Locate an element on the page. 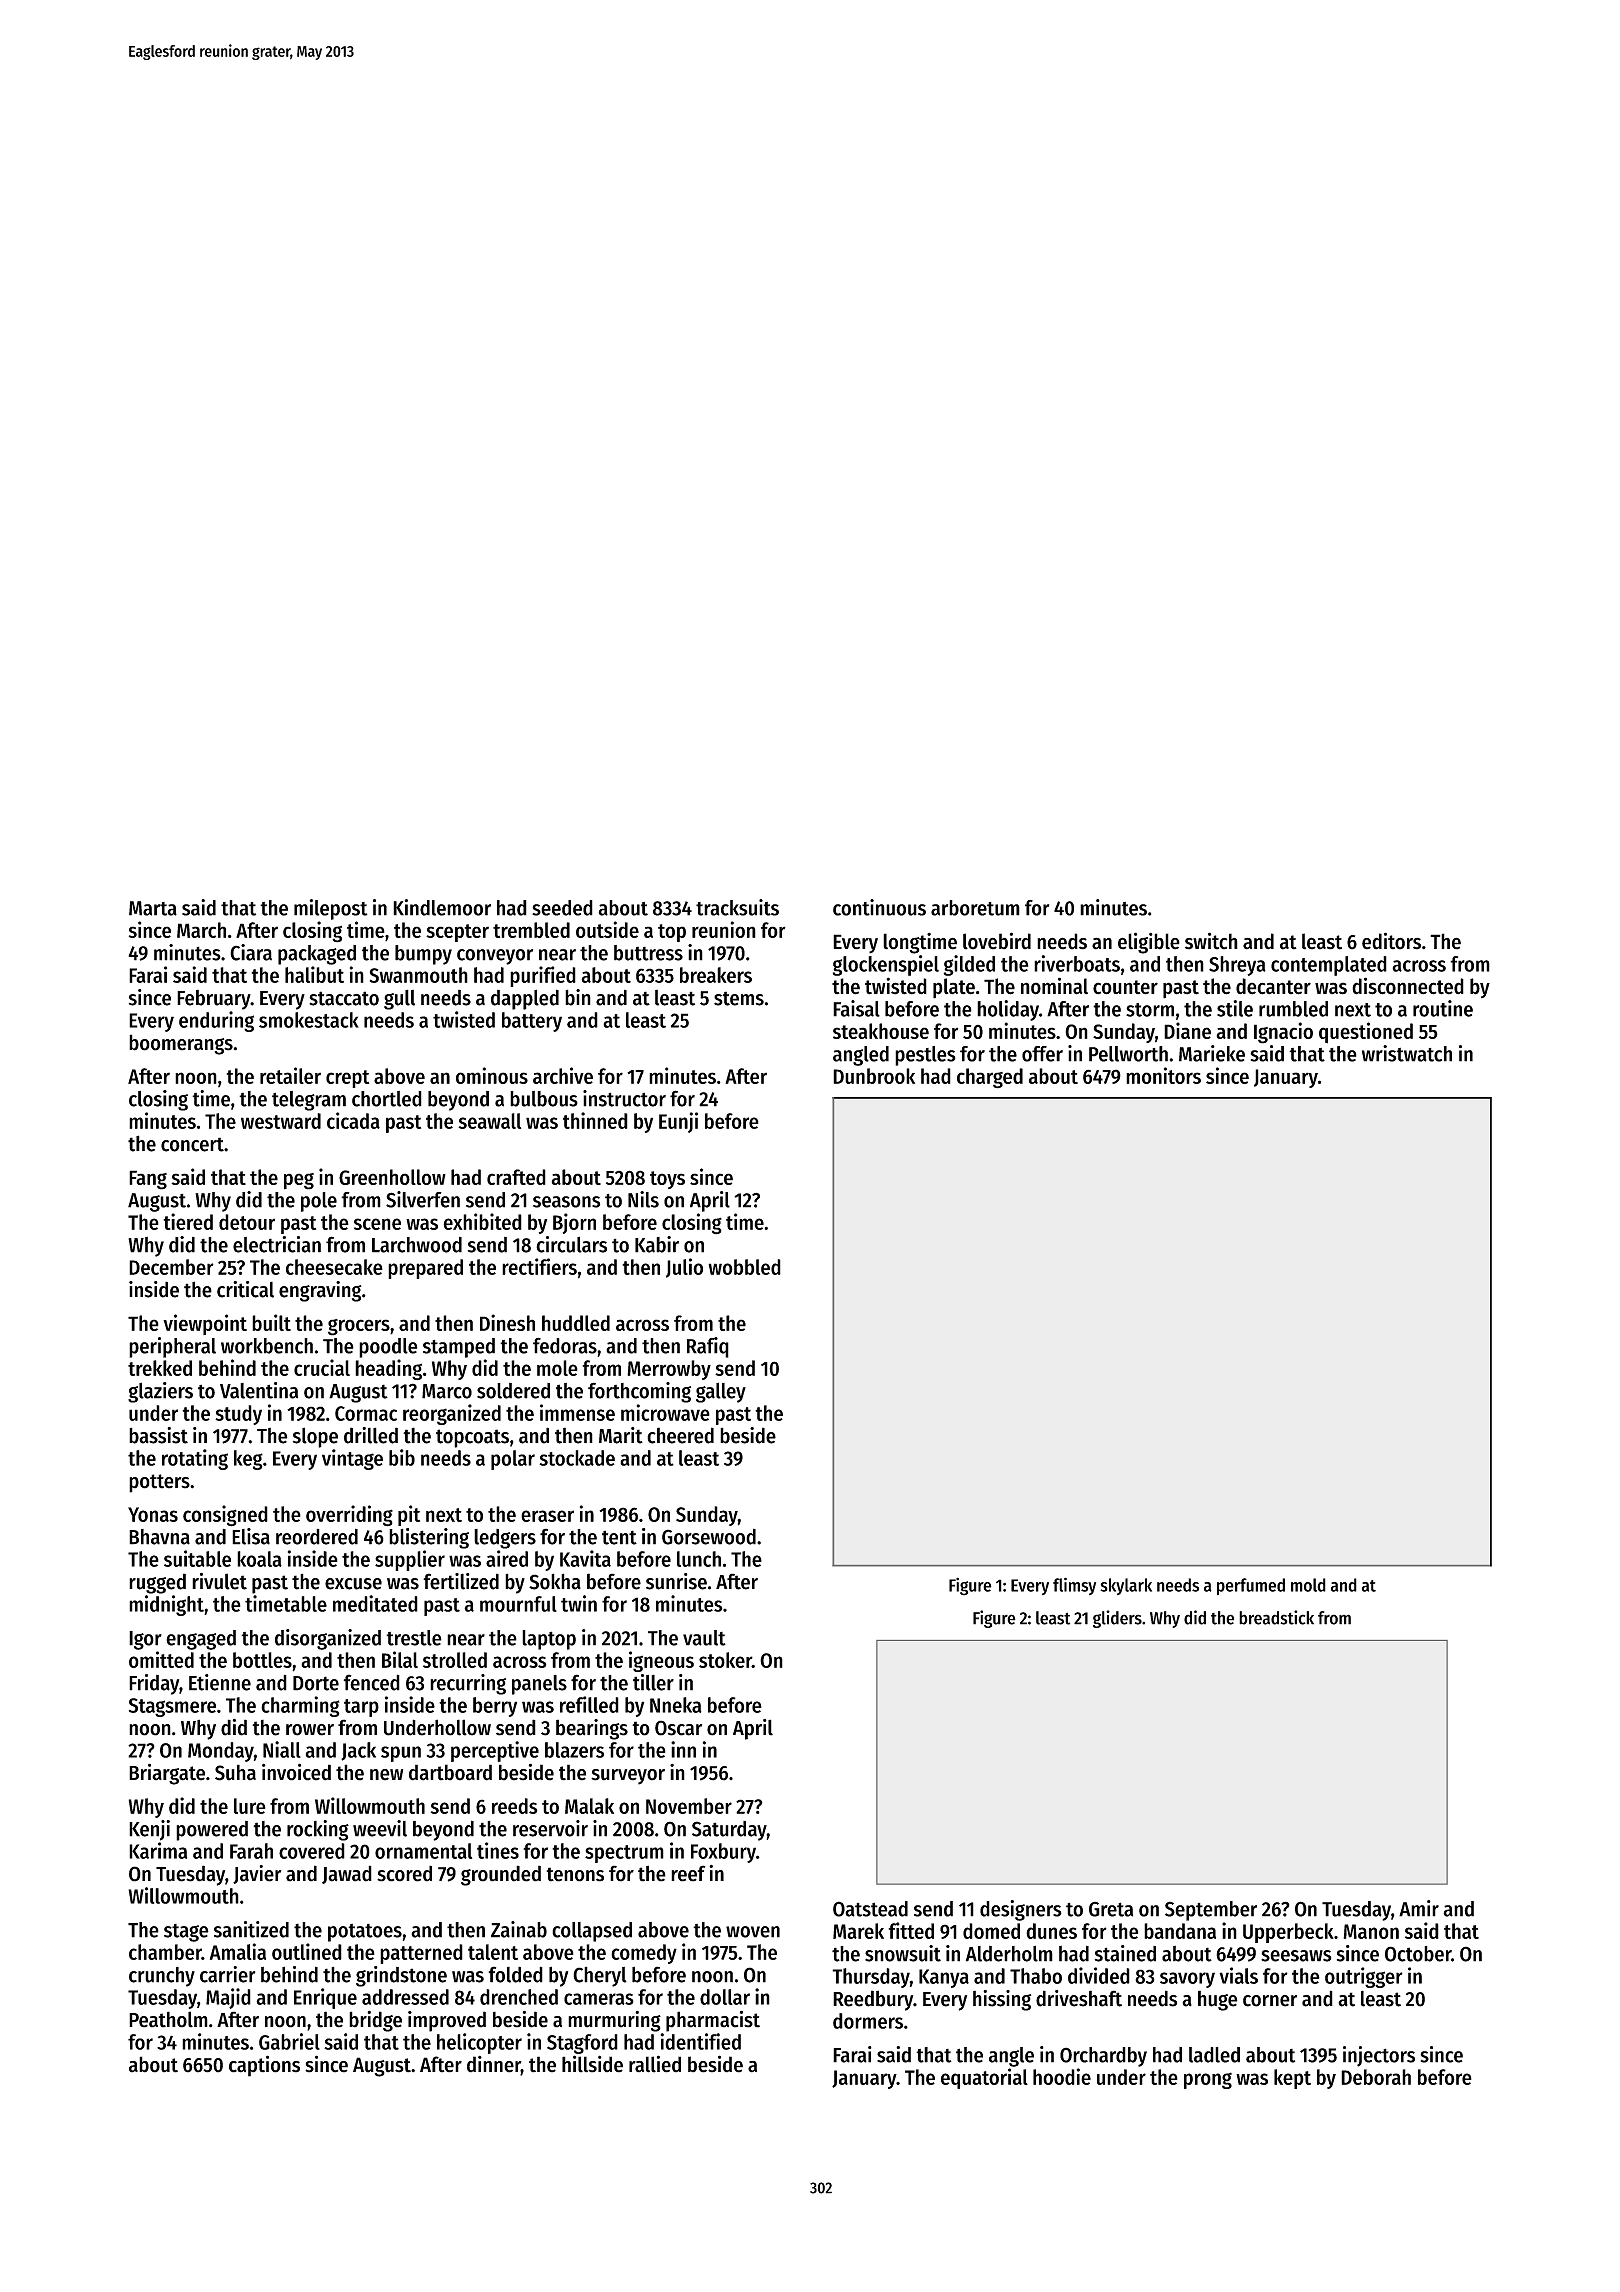 The image size is (1620, 2292). Foxbury is located at coordinates (723, 1853).
